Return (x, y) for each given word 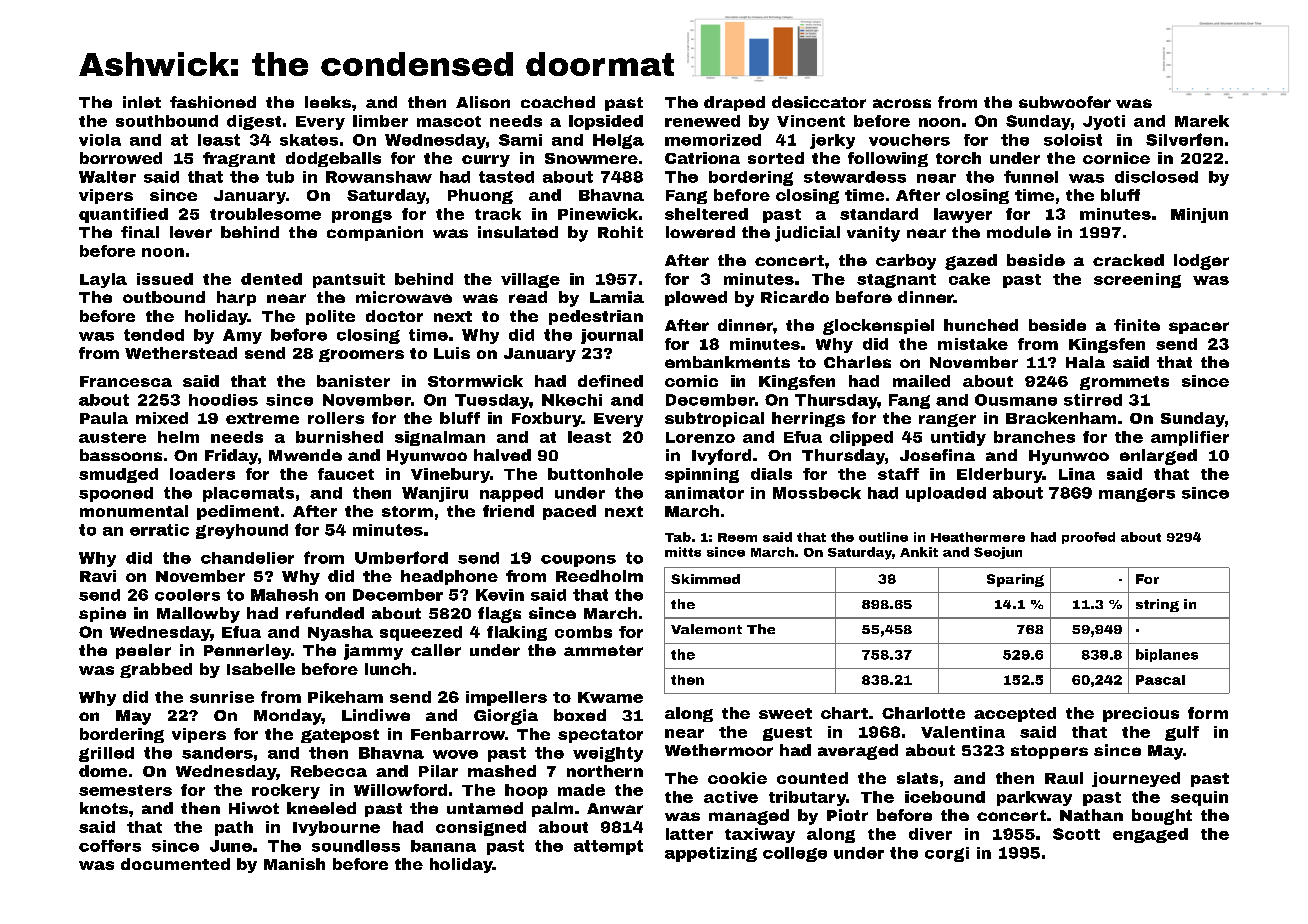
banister (353, 381)
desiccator (819, 102)
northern (605, 771)
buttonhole (595, 474)
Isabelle (261, 669)
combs (583, 632)
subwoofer (1065, 102)
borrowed (121, 158)
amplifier (1190, 438)
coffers (110, 845)
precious (1141, 714)
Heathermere (978, 537)
